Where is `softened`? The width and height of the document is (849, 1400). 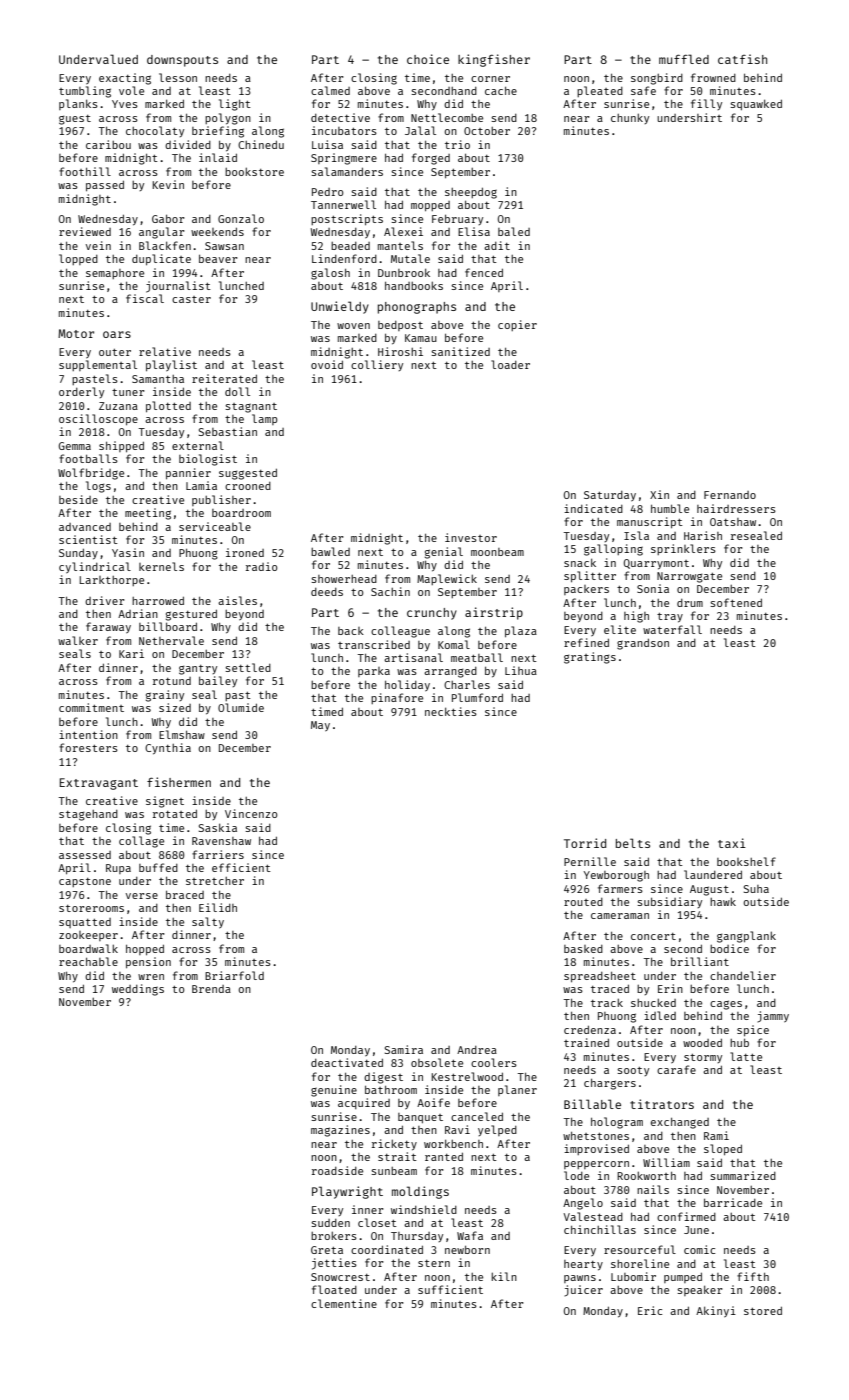 softened is located at coordinates (736, 602).
